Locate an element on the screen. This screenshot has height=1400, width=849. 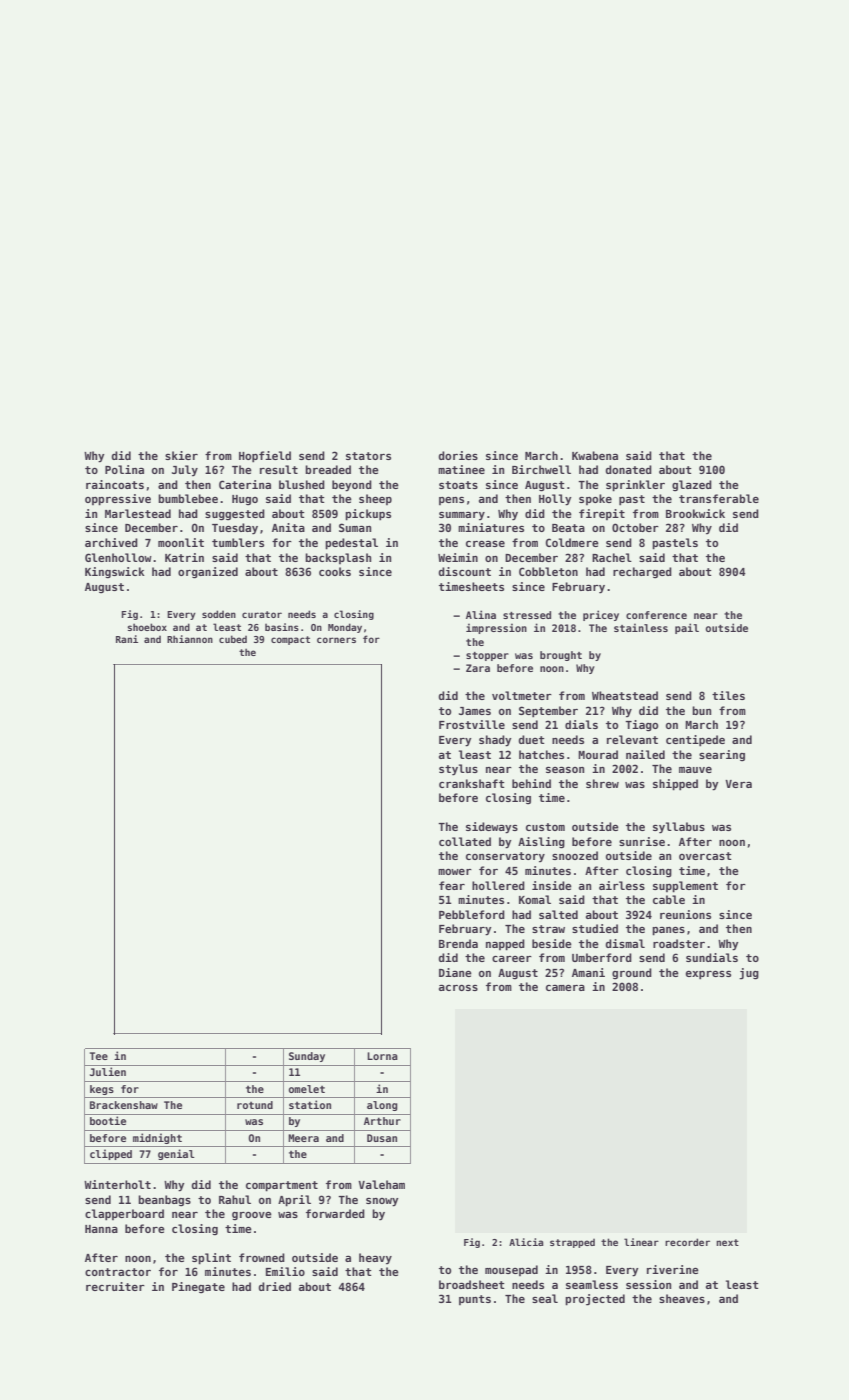
frowned is located at coordinates (262, 1257).
